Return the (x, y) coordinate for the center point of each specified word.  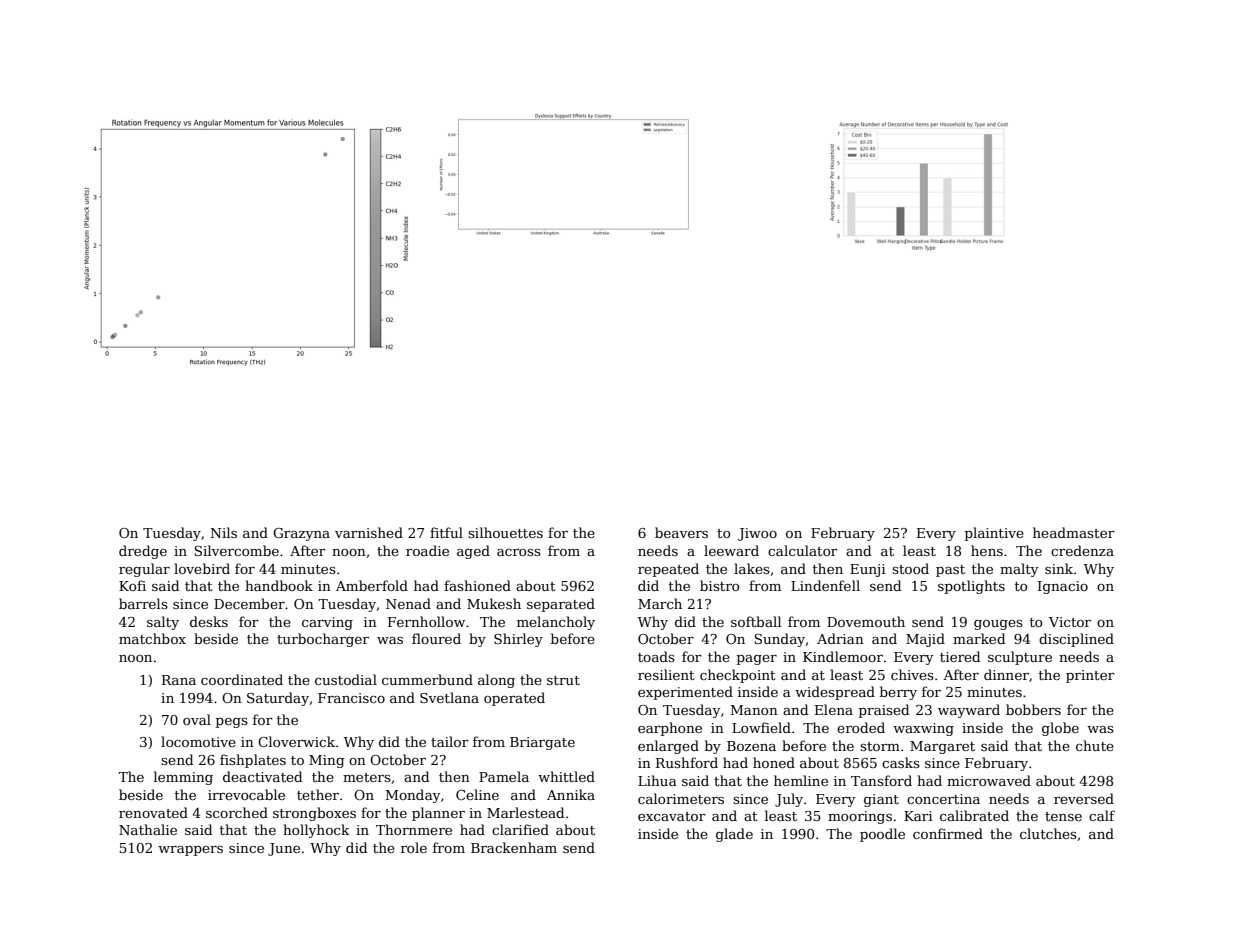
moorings (860, 817)
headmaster (1074, 532)
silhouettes (505, 532)
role (414, 847)
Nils (224, 532)
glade (734, 835)
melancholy (556, 623)
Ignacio (1063, 587)
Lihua (657, 780)
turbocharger (323, 640)
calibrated (974, 815)
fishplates (253, 761)
